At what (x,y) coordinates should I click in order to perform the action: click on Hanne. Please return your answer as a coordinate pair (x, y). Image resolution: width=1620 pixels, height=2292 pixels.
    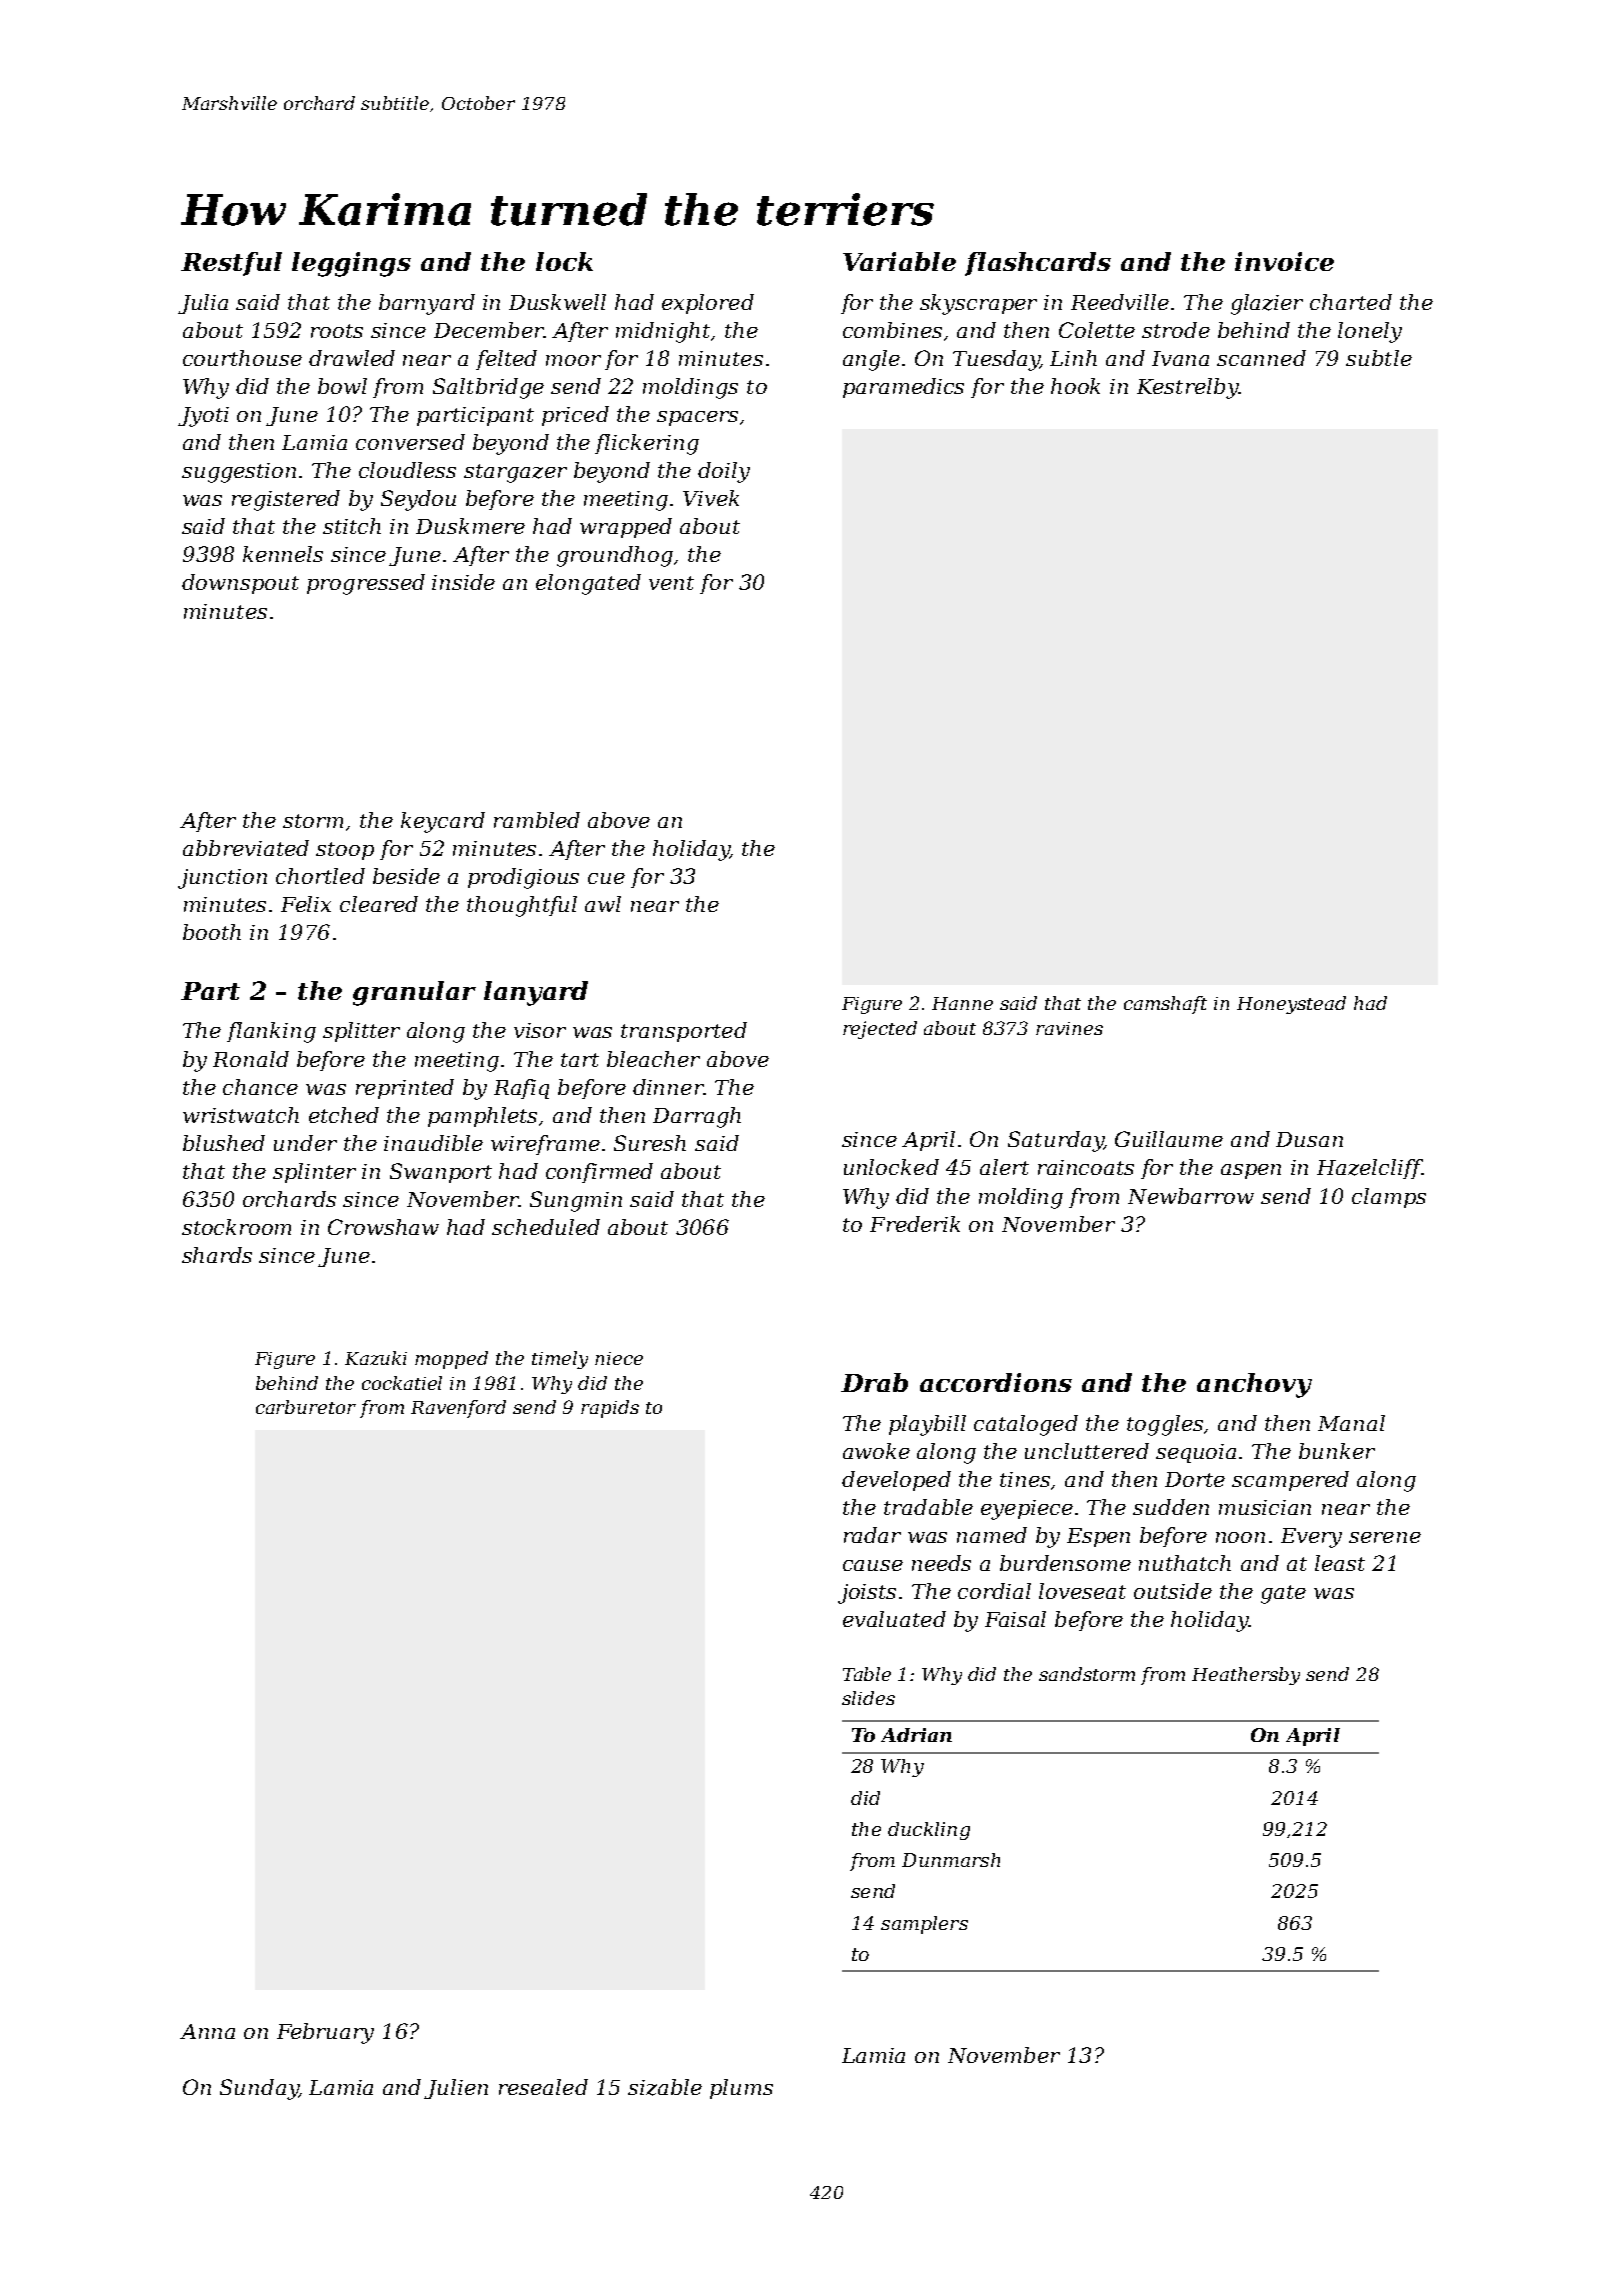
    Looking at the image, I should click on (962, 1003).
